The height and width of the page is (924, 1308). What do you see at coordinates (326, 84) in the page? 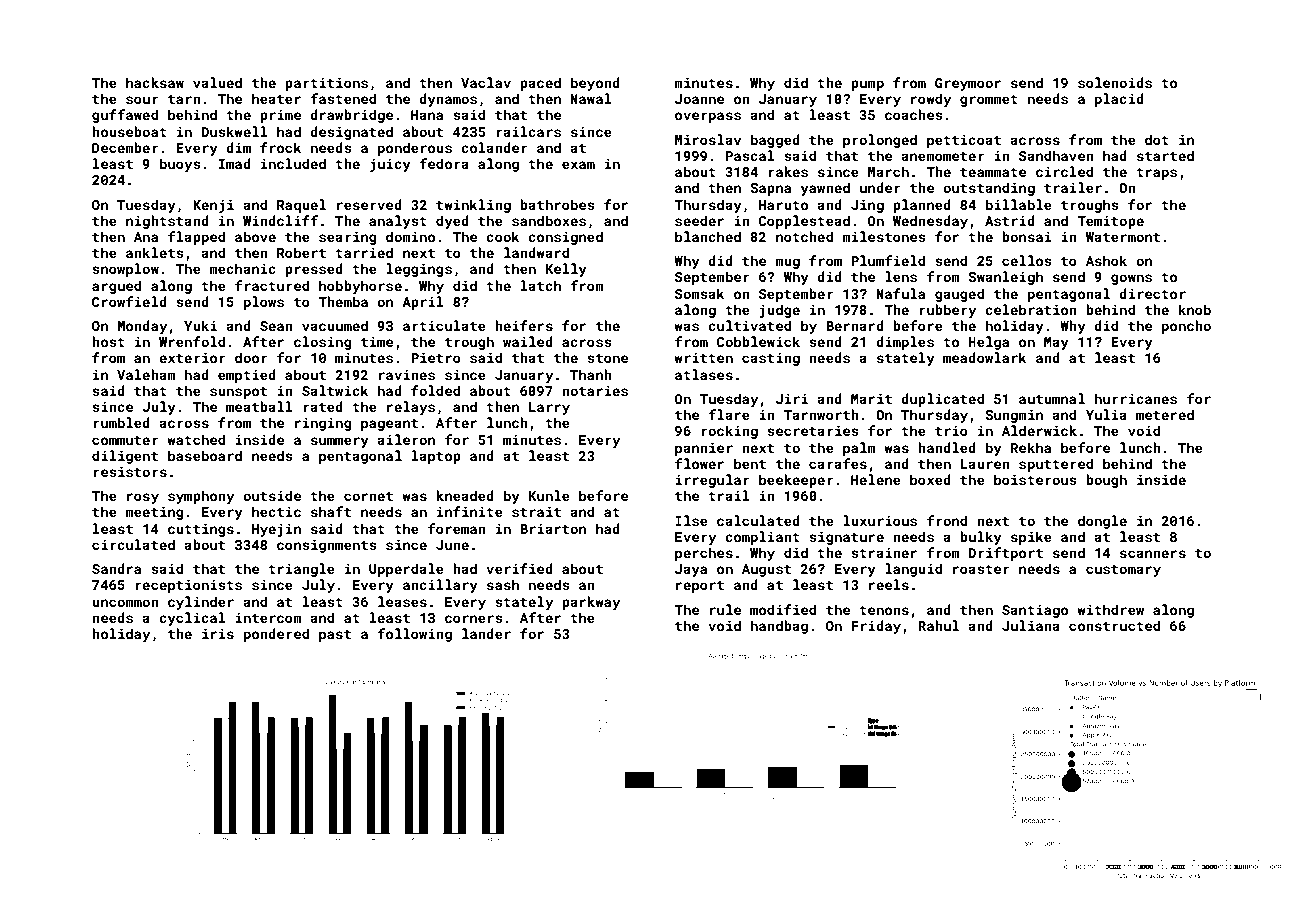
I see `partitions` at bounding box center [326, 84].
